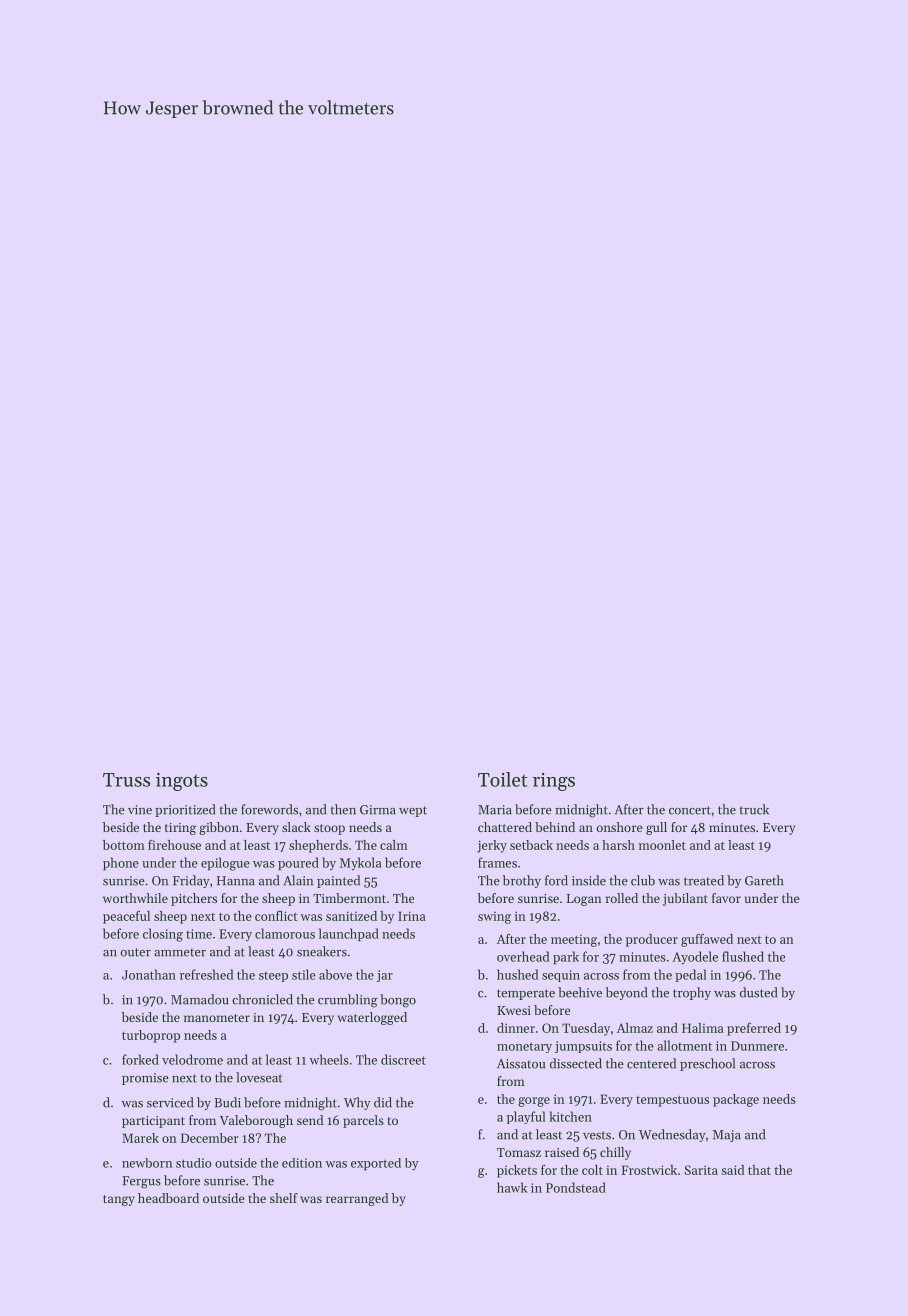 The image size is (908, 1316). Describe the element at coordinates (754, 809) in the screenshot. I see `truck` at that location.
